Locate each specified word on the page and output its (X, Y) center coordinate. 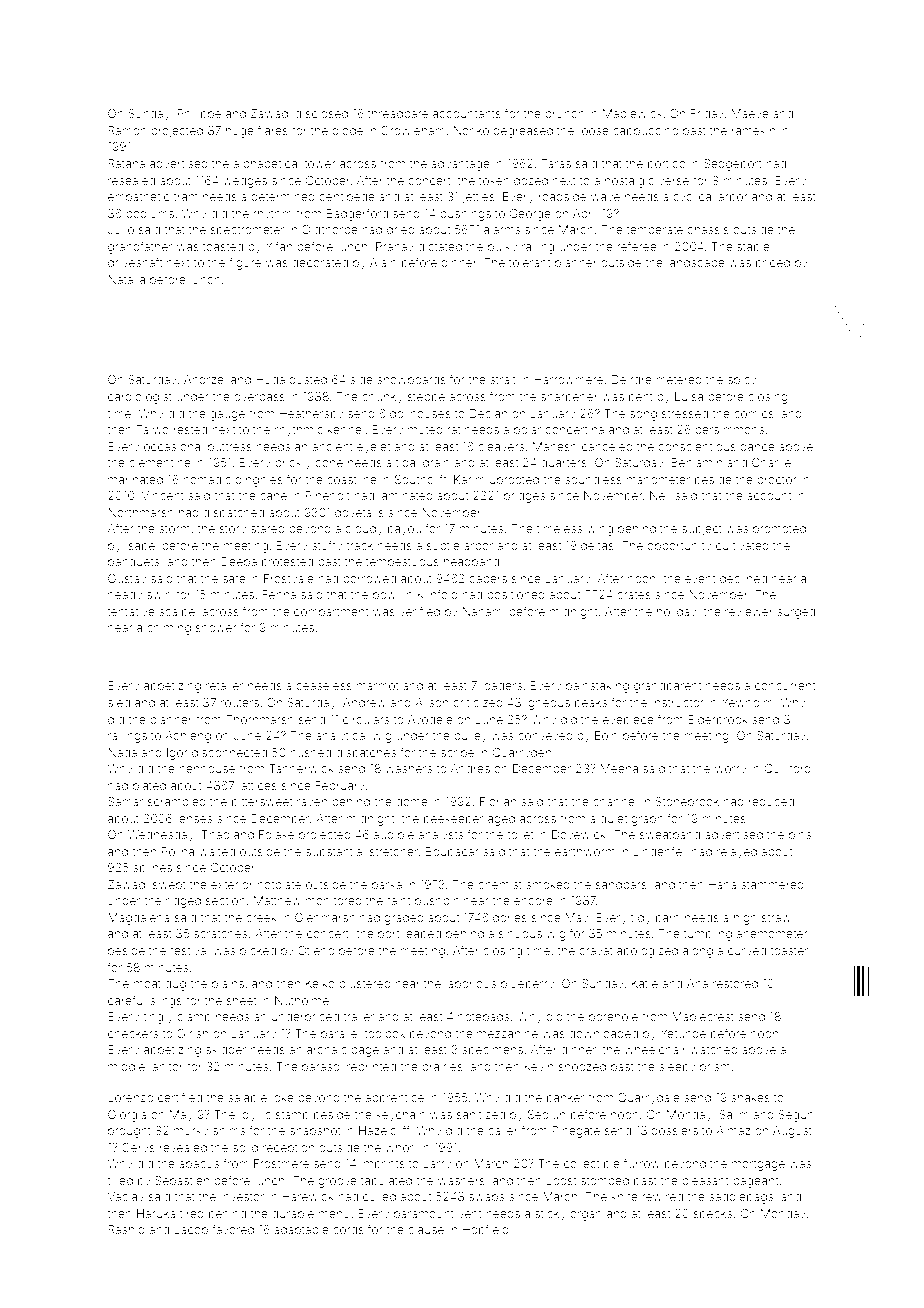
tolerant (530, 262)
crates (634, 595)
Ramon (127, 130)
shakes (750, 1097)
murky (191, 1132)
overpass (259, 398)
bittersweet (262, 801)
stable (753, 246)
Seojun (546, 1116)
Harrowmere (568, 379)
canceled (607, 446)
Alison (431, 702)
